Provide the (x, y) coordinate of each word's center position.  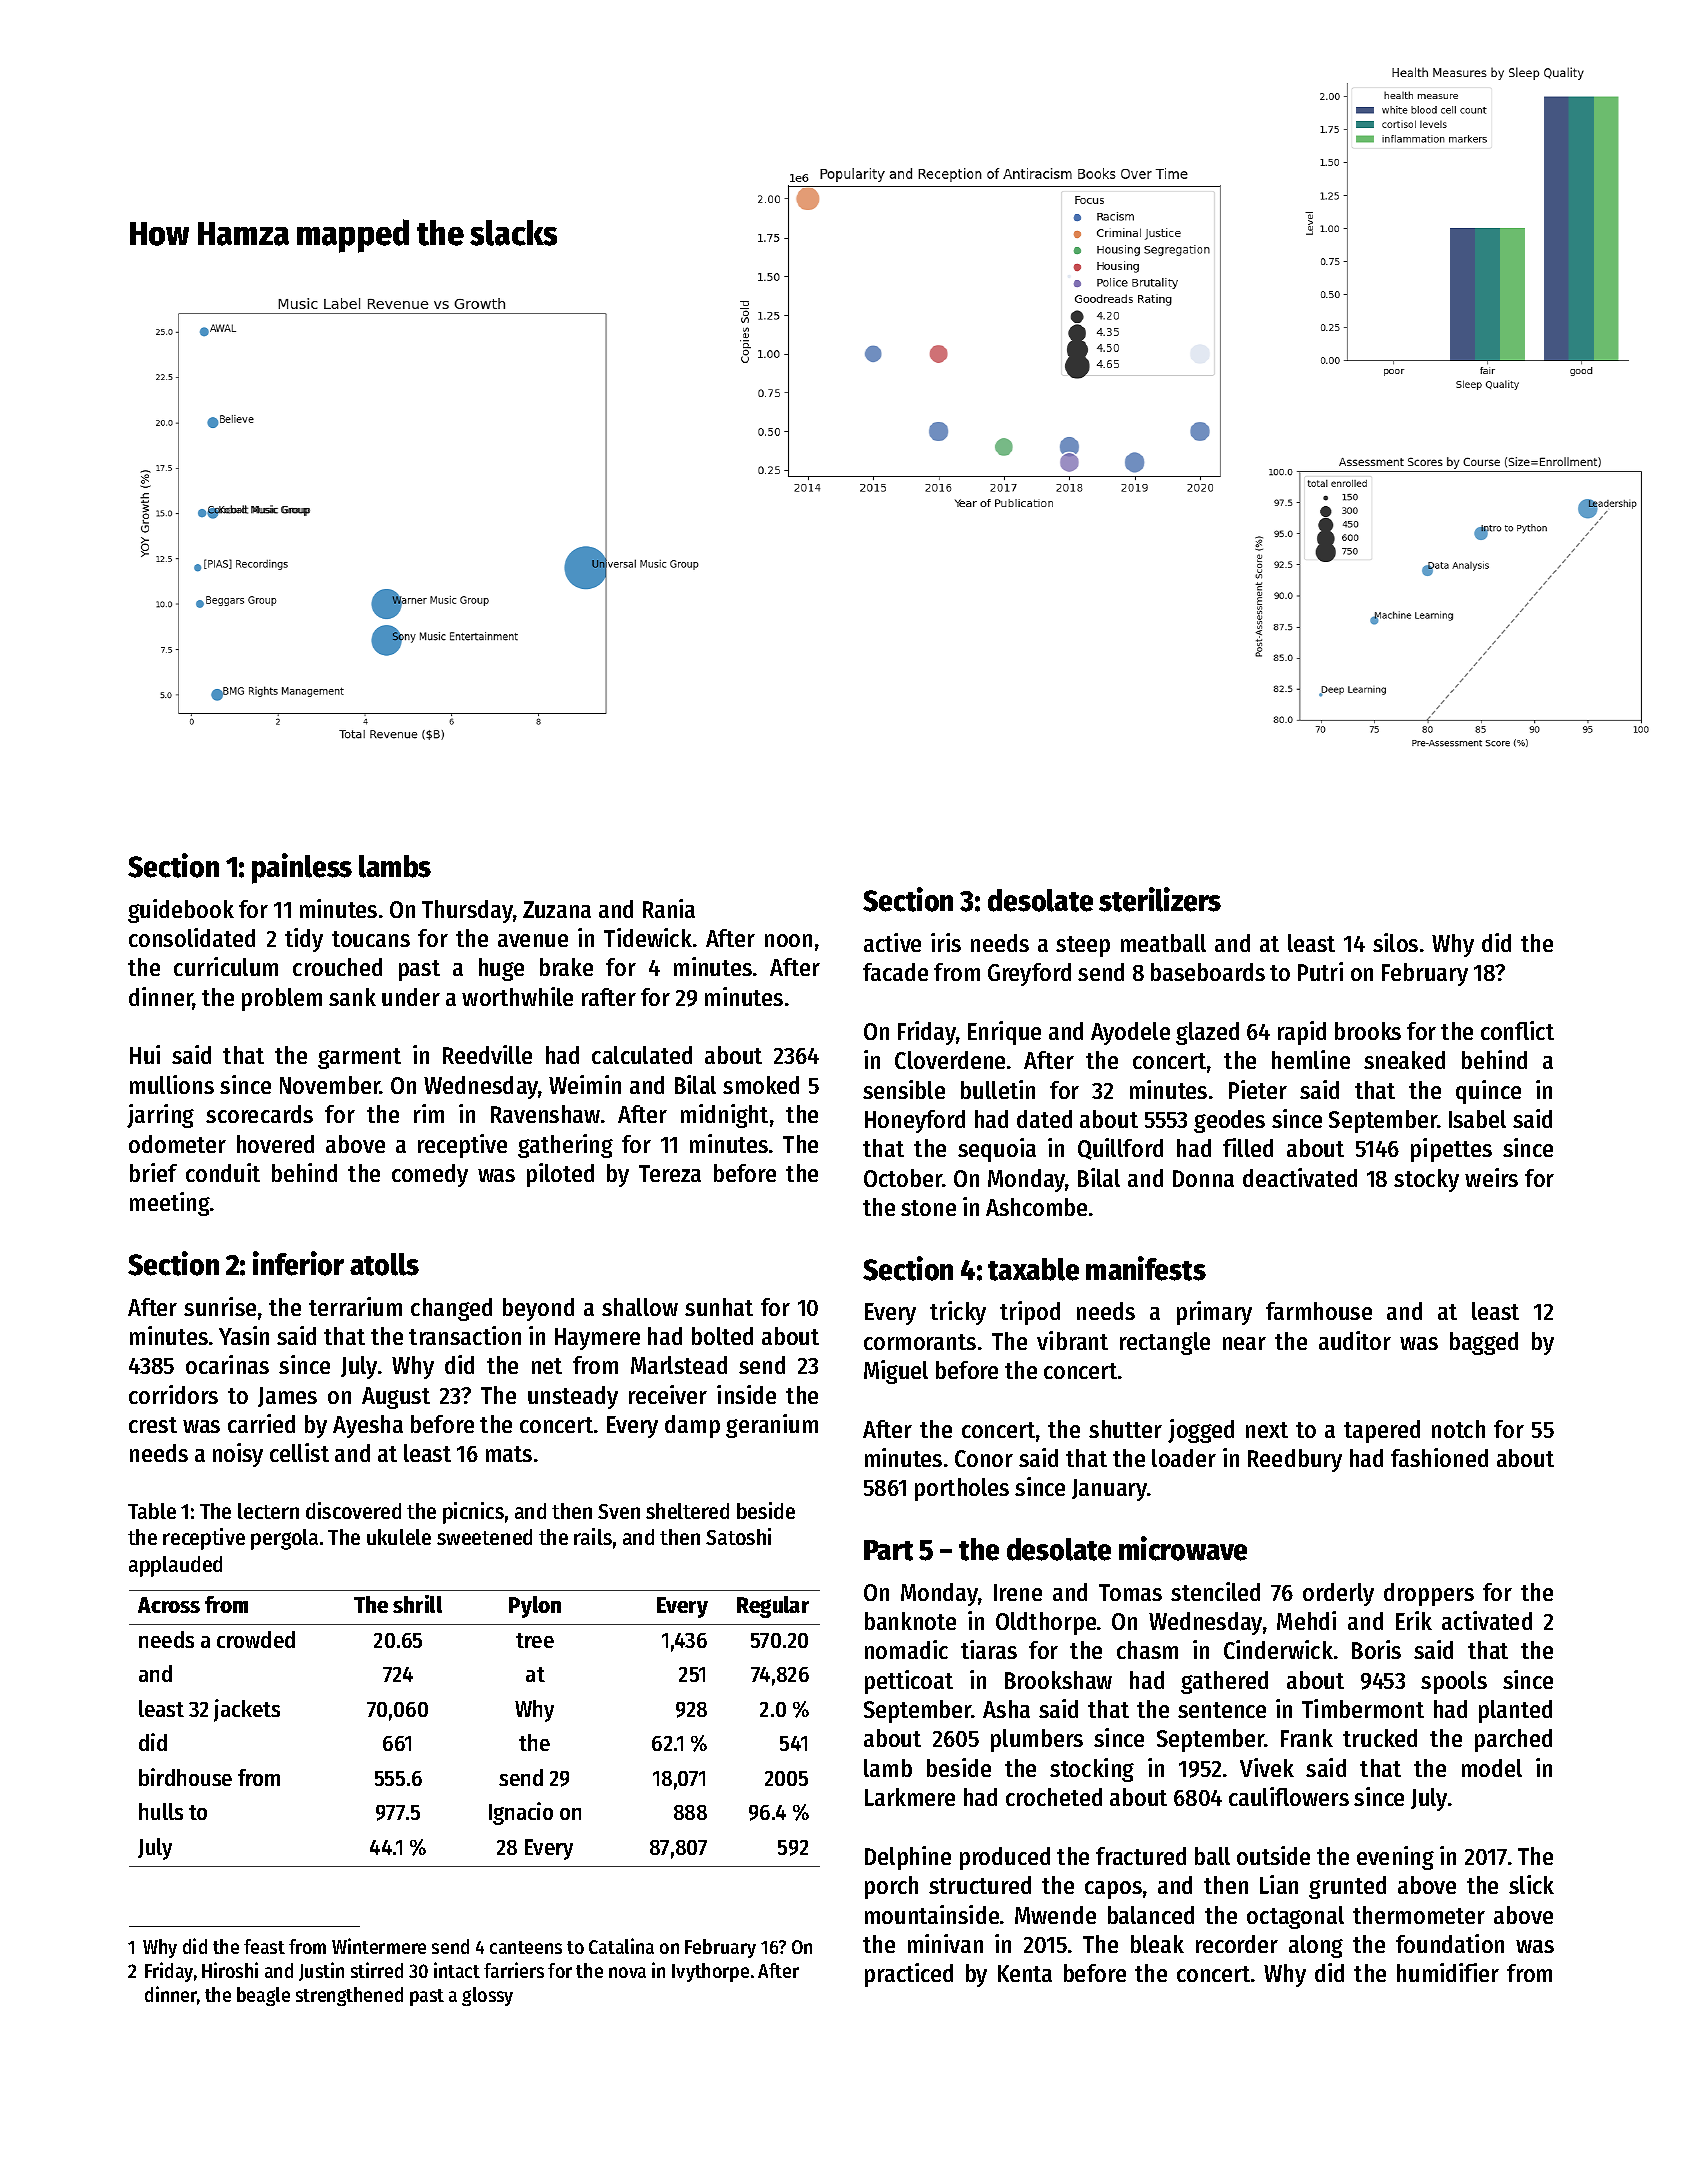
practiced (909, 1975)
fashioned (1439, 1457)
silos (1395, 942)
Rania (669, 908)
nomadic (906, 1649)
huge (501, 969)
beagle (263, 1996)
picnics (473, 1513)
